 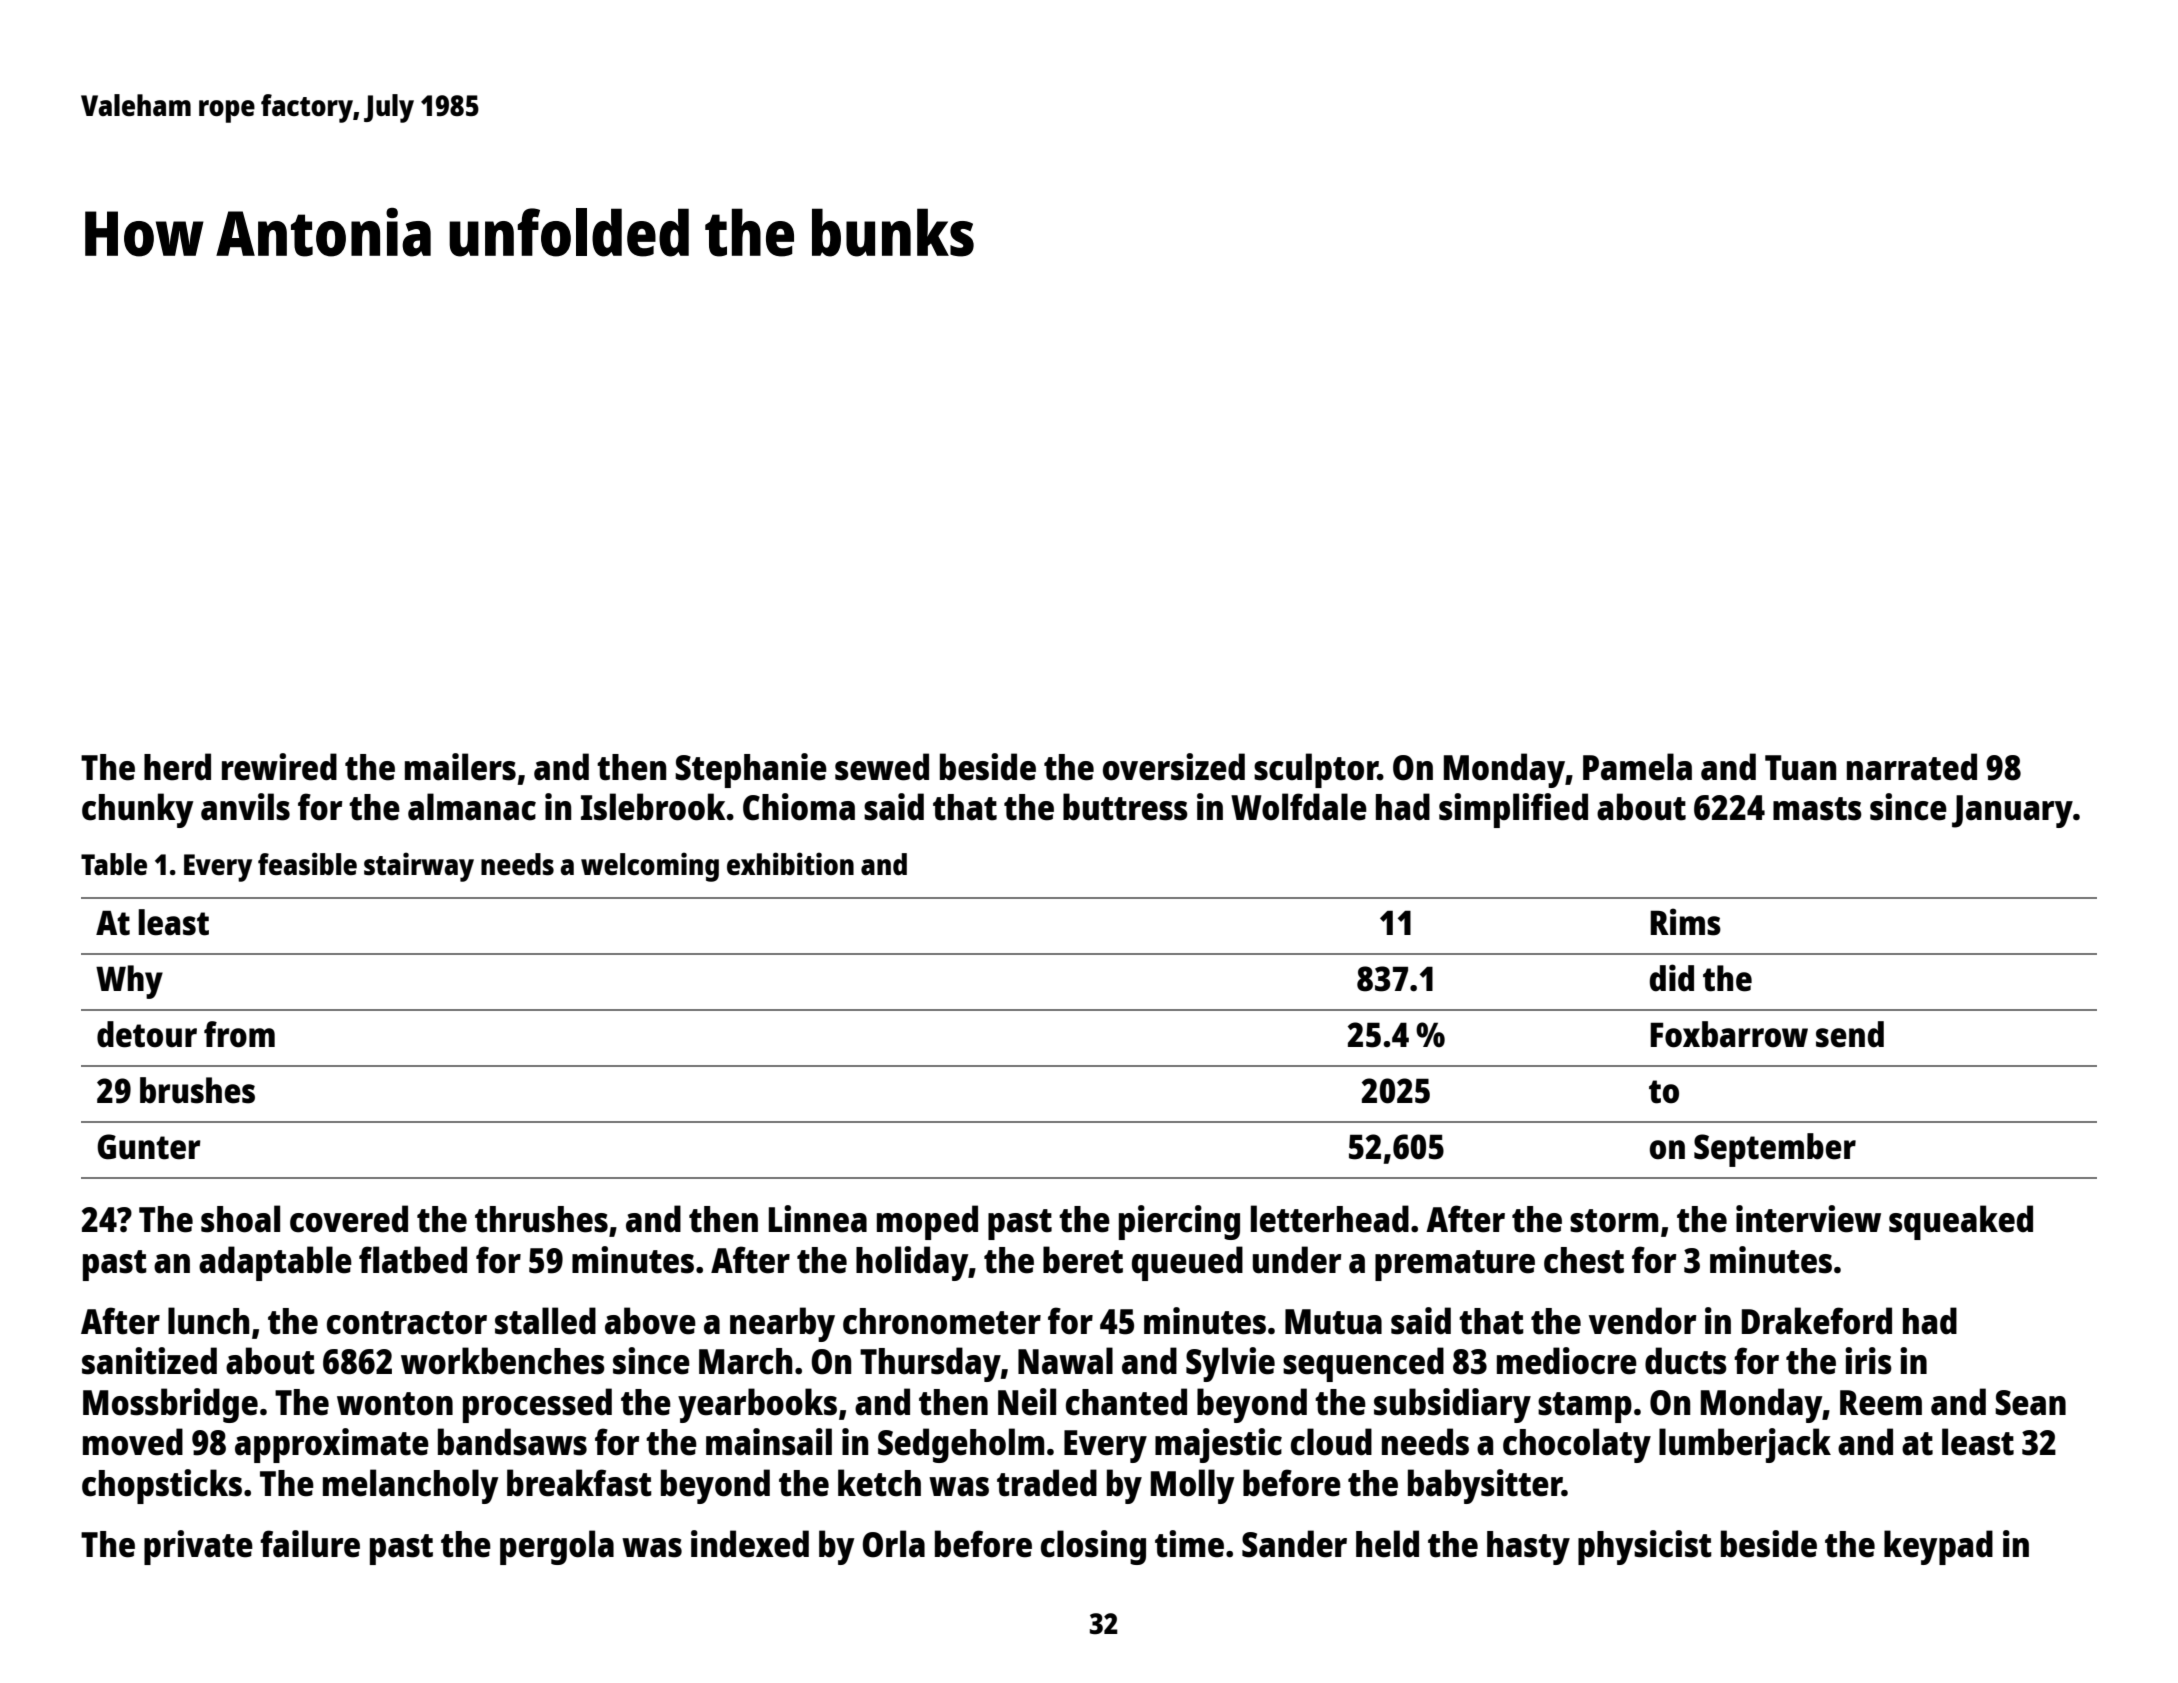 What do you see at coordinates (893, 1544) in the document?
I see `Orla` at bounding box center [893, 1544].
